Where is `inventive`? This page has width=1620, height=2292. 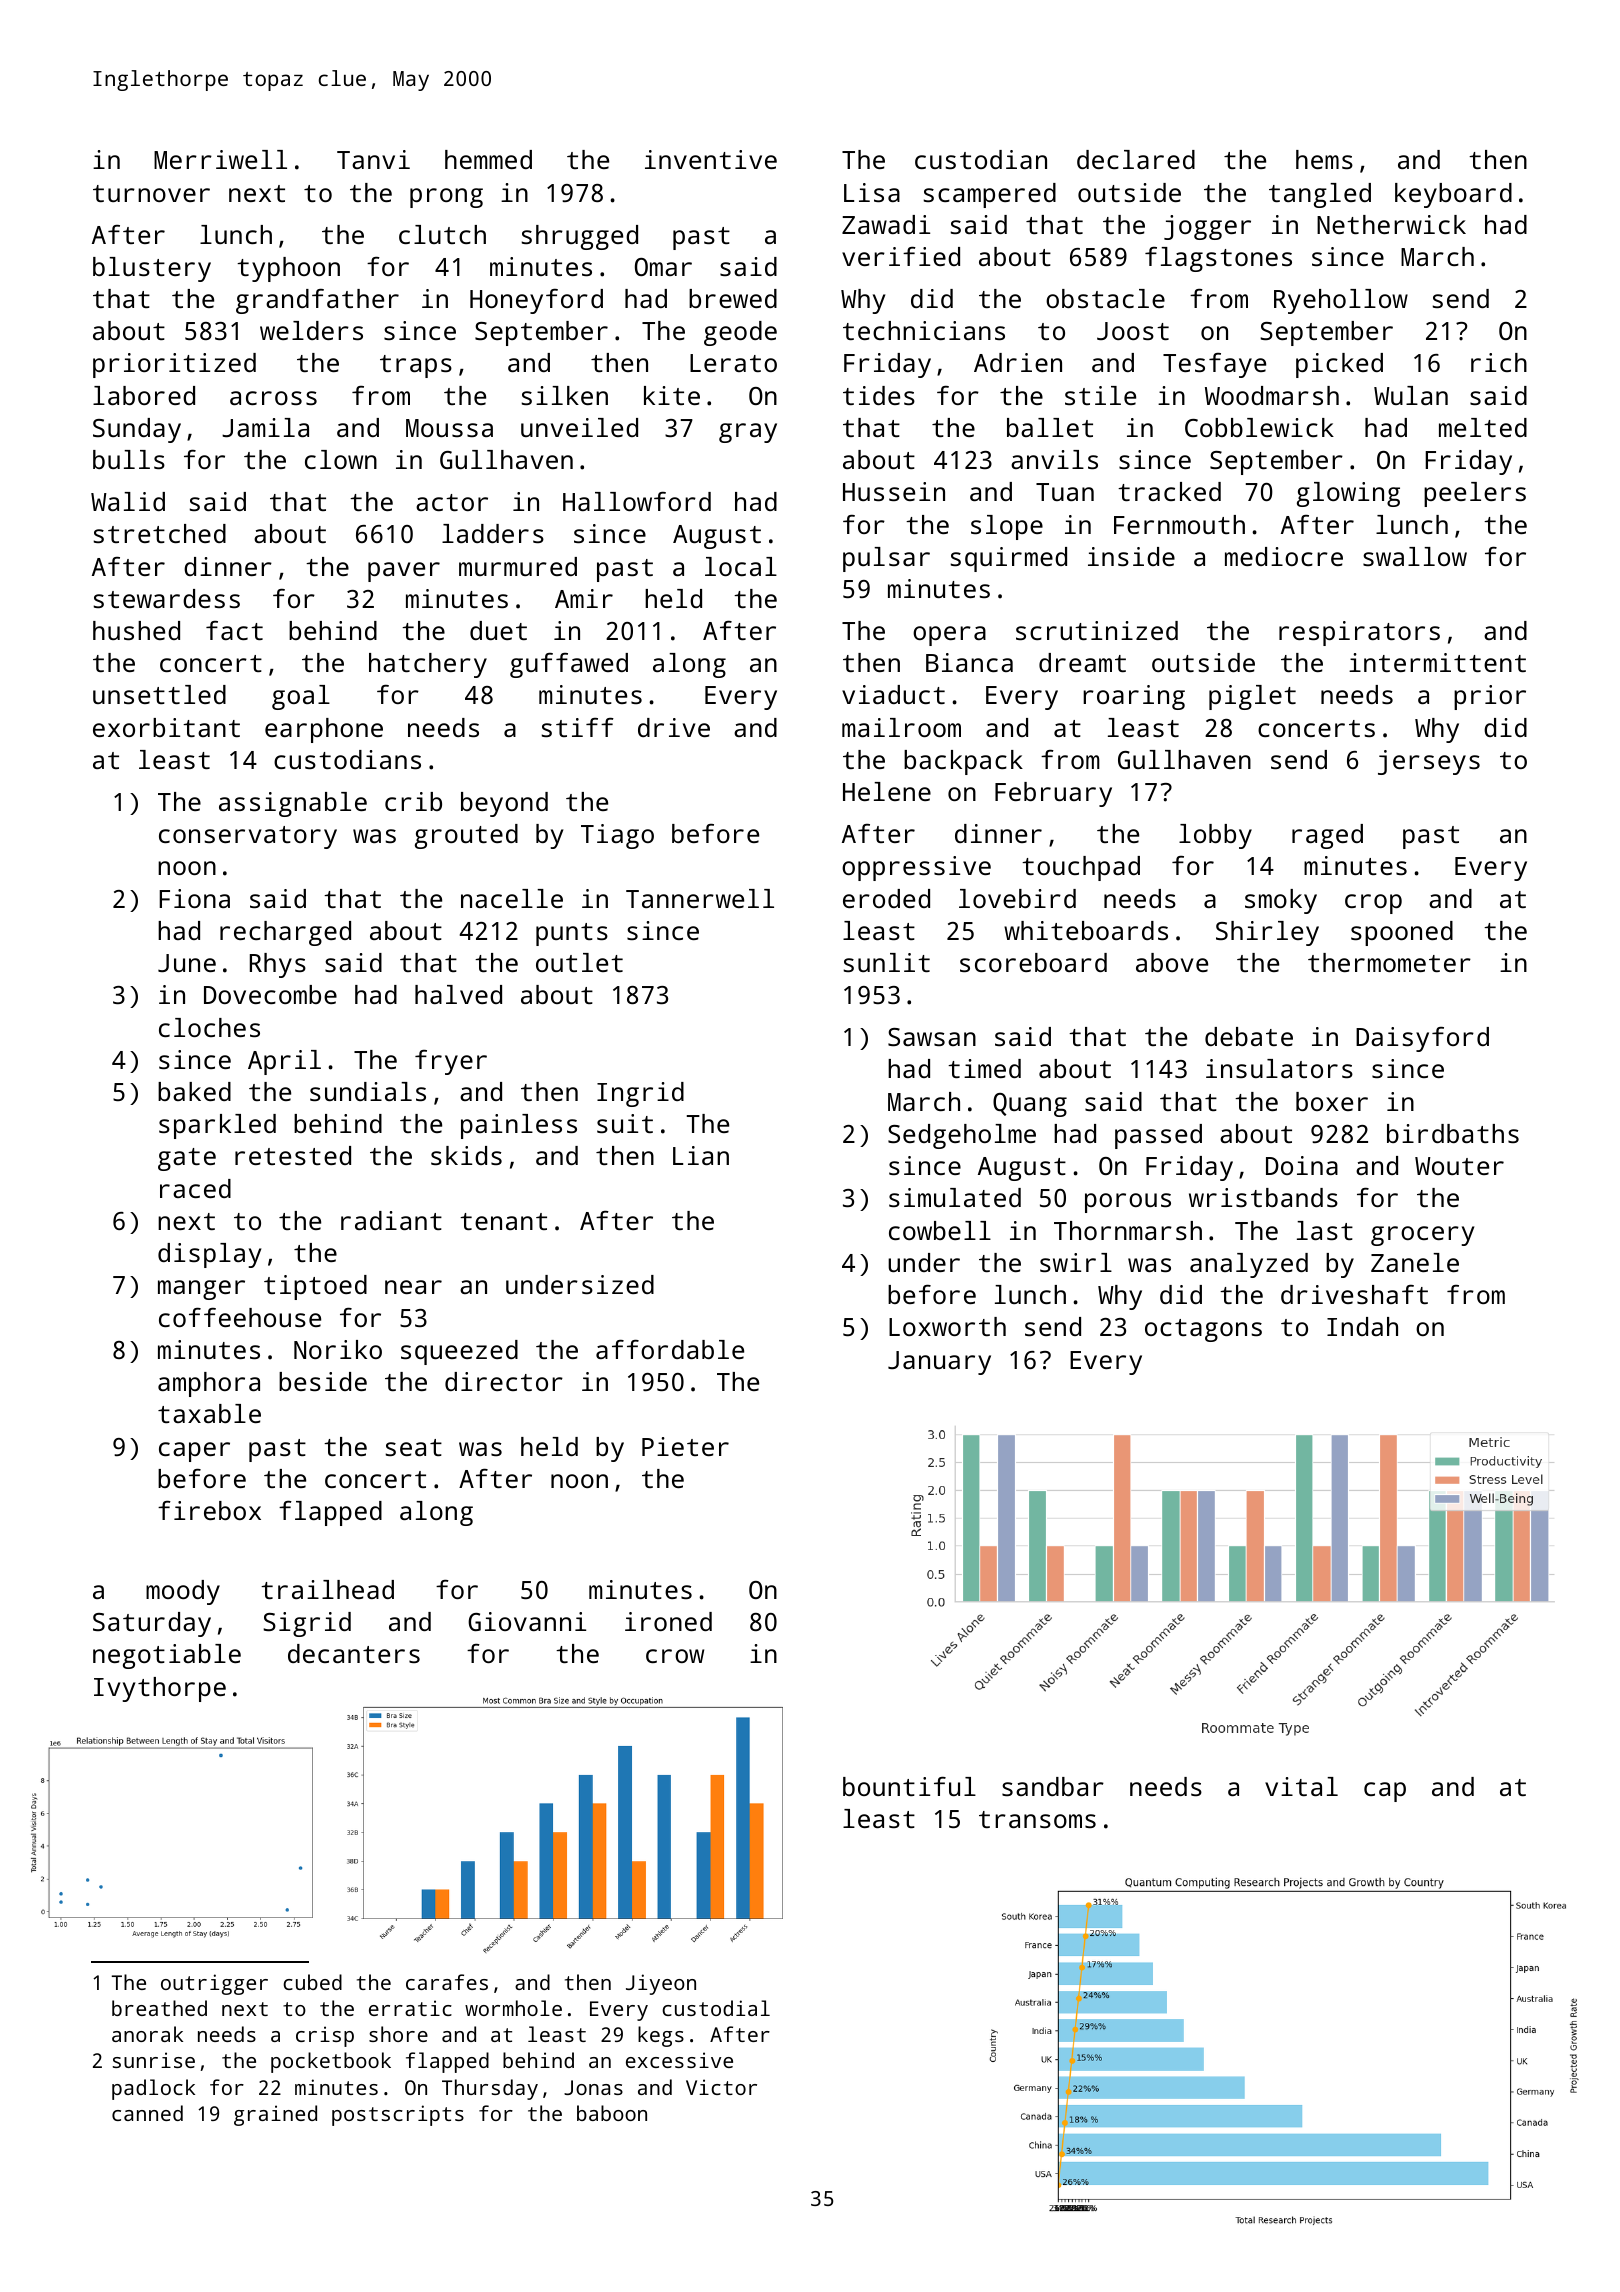
inventive is located at coordinates (711, 159).
